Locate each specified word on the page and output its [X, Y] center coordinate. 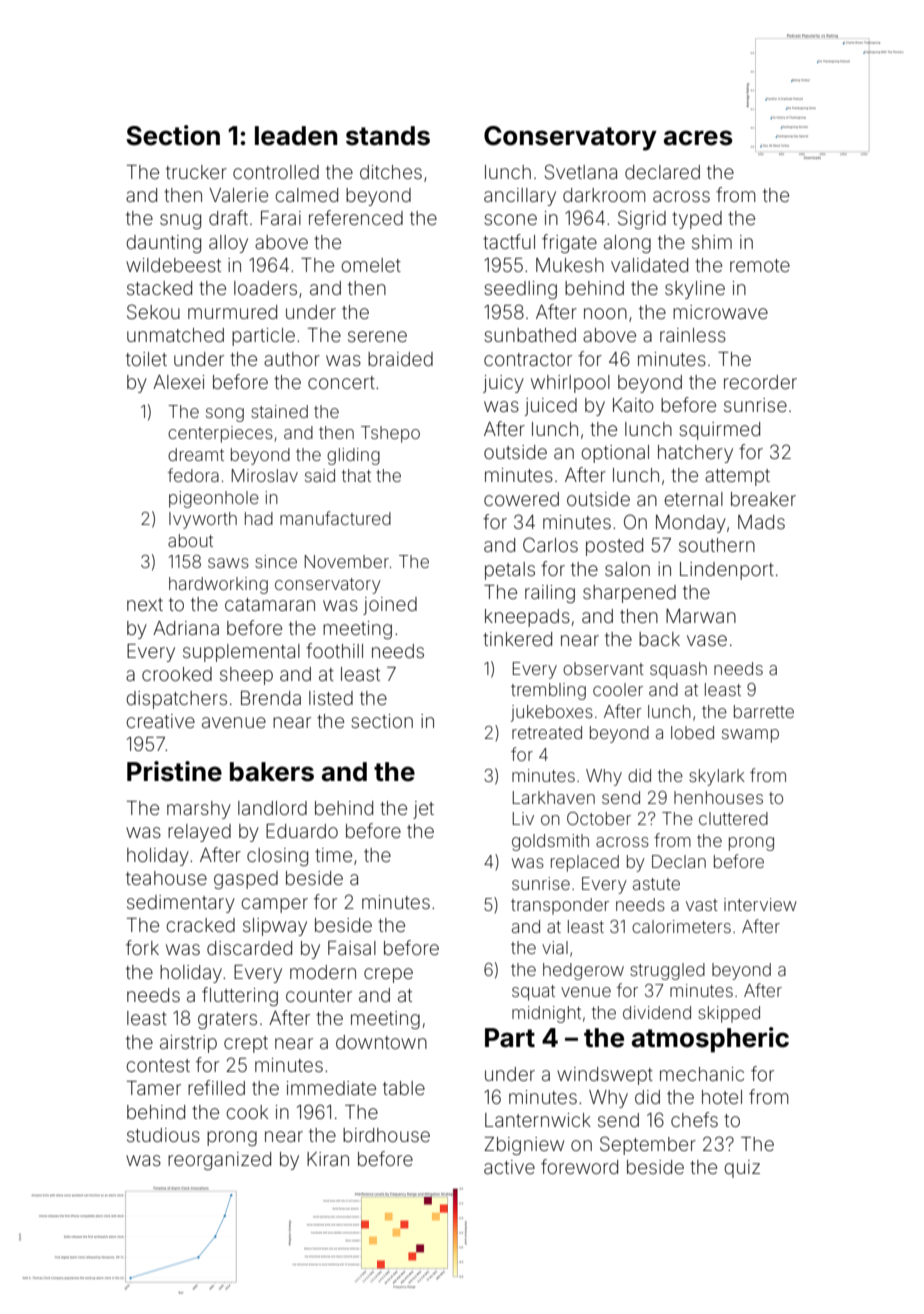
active [509, 1167]
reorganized [219, 1161]
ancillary [520, 197]
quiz [742, 1169]
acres [698, 138]
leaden [296, 136]
